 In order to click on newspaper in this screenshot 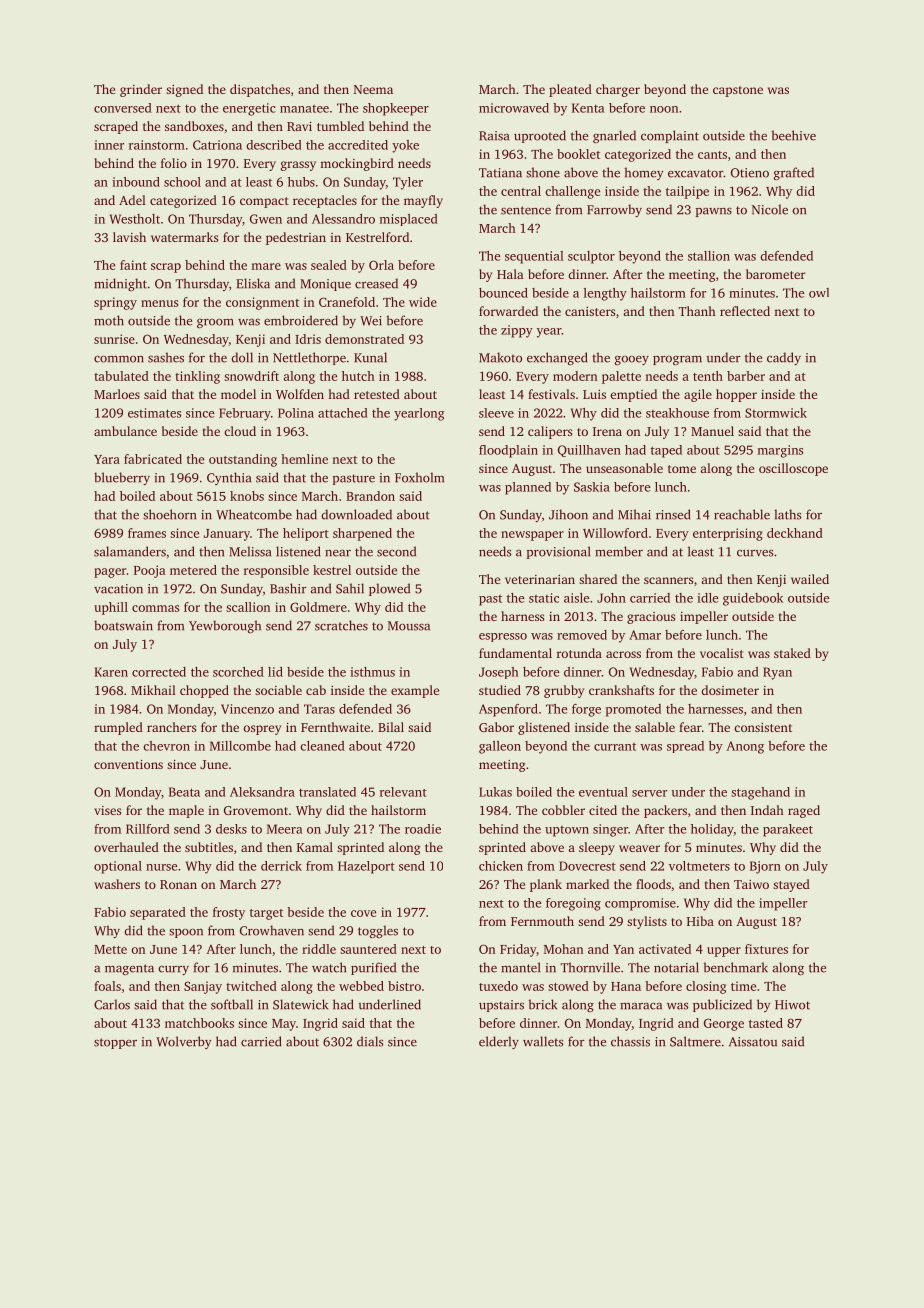, I will do `click(532, 536)`.
